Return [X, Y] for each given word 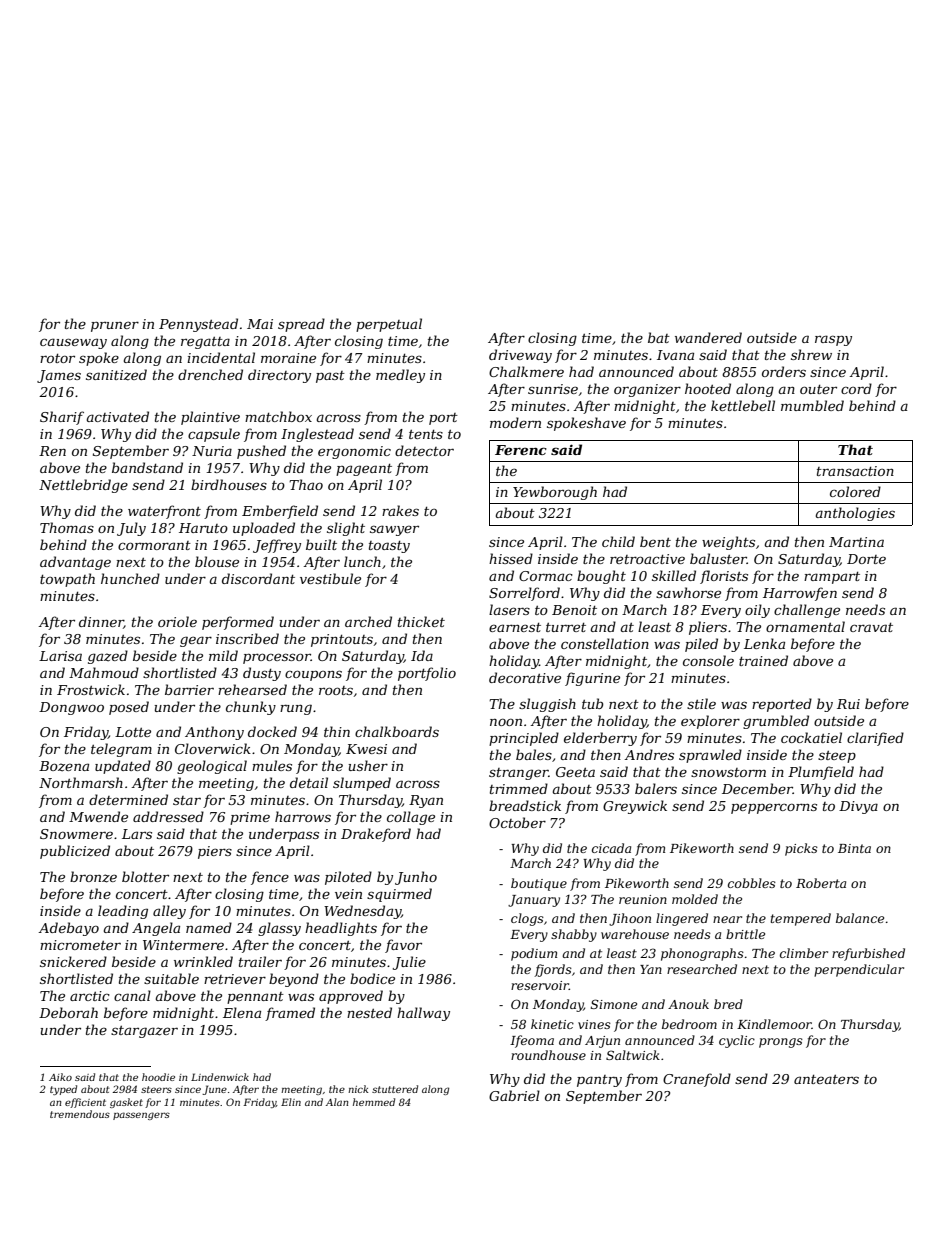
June [214, 1090]
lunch [362, 561]
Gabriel [514, 1095]
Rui [848, 704]
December [757, 788]
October [517, 822]
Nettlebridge [83, 486]
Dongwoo [71, 708]
